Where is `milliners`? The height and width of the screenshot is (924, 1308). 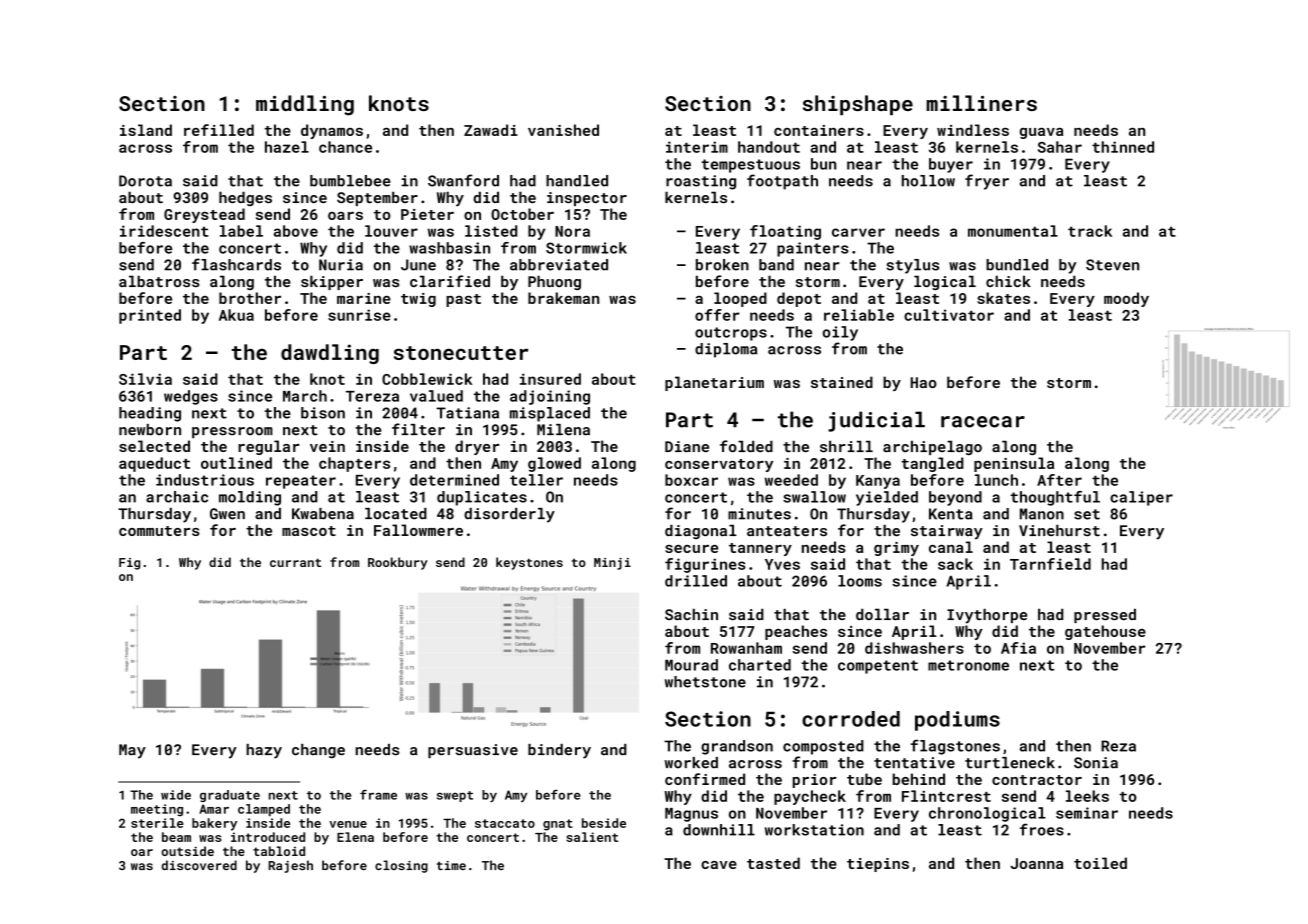 milliners is located at coordinates (981, 103).
